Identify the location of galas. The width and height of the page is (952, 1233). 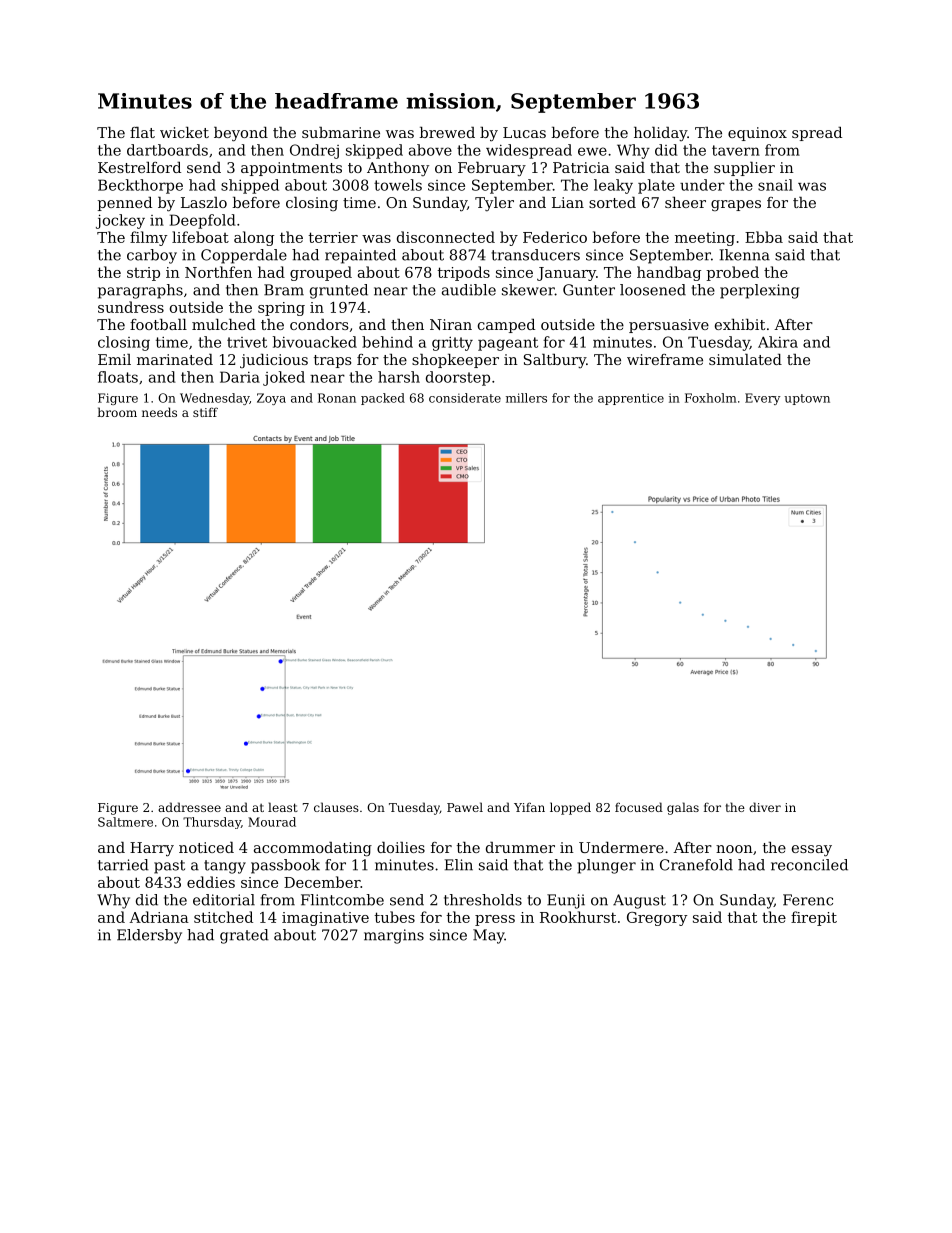
(683, 808).
